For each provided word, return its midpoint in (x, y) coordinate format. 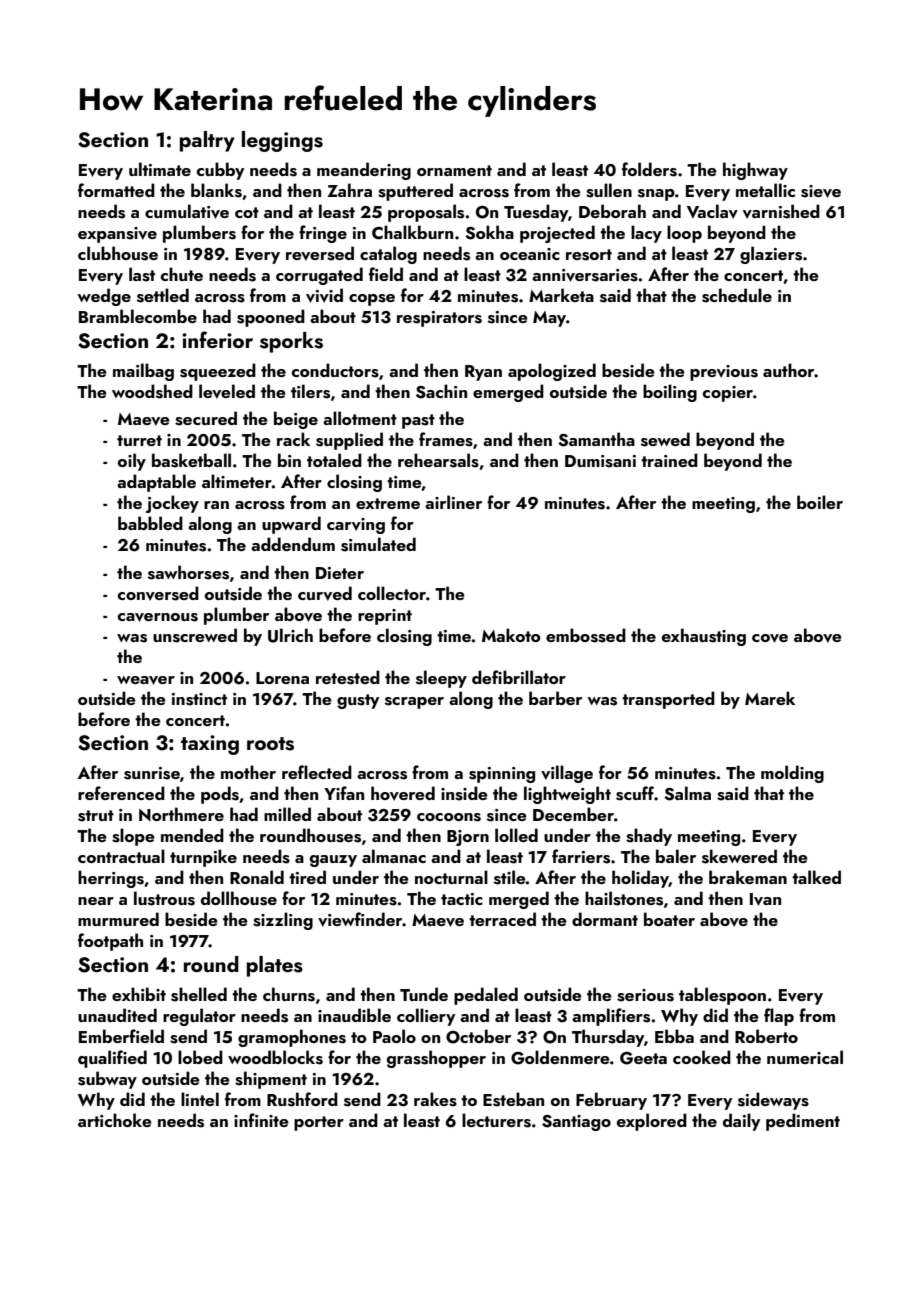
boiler (820, 502)
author (789, 370)
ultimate (160, 169)
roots (270, 744)
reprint (385, 617)
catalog (388, 255)
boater (669, 919)
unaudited (117, 1015)
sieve (821, 191)
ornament (454, 170)
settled (163, 295)
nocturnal (451, 877)
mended (192, 835)
